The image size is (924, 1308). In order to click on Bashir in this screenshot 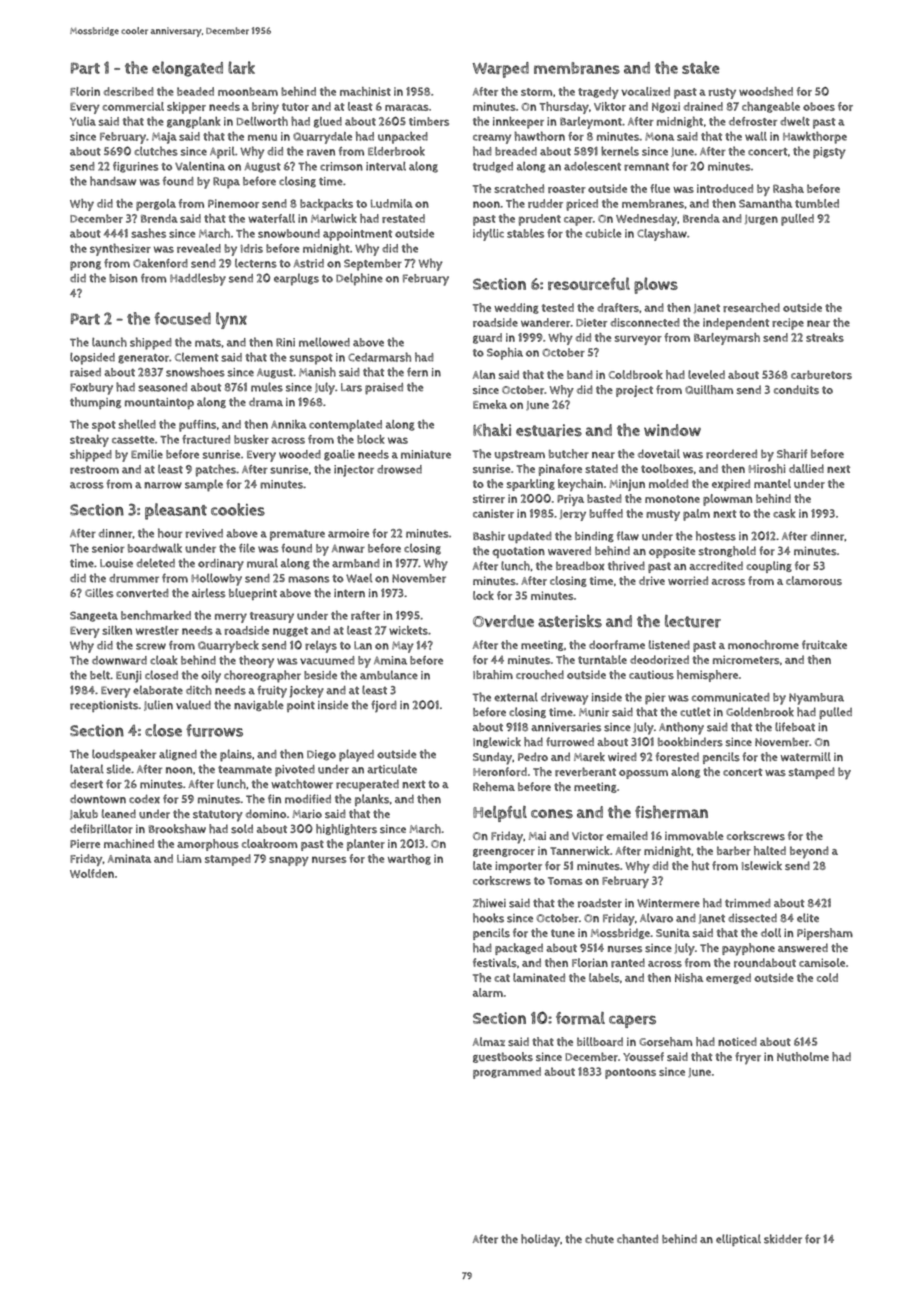, I will do `click(489, 536)`.
